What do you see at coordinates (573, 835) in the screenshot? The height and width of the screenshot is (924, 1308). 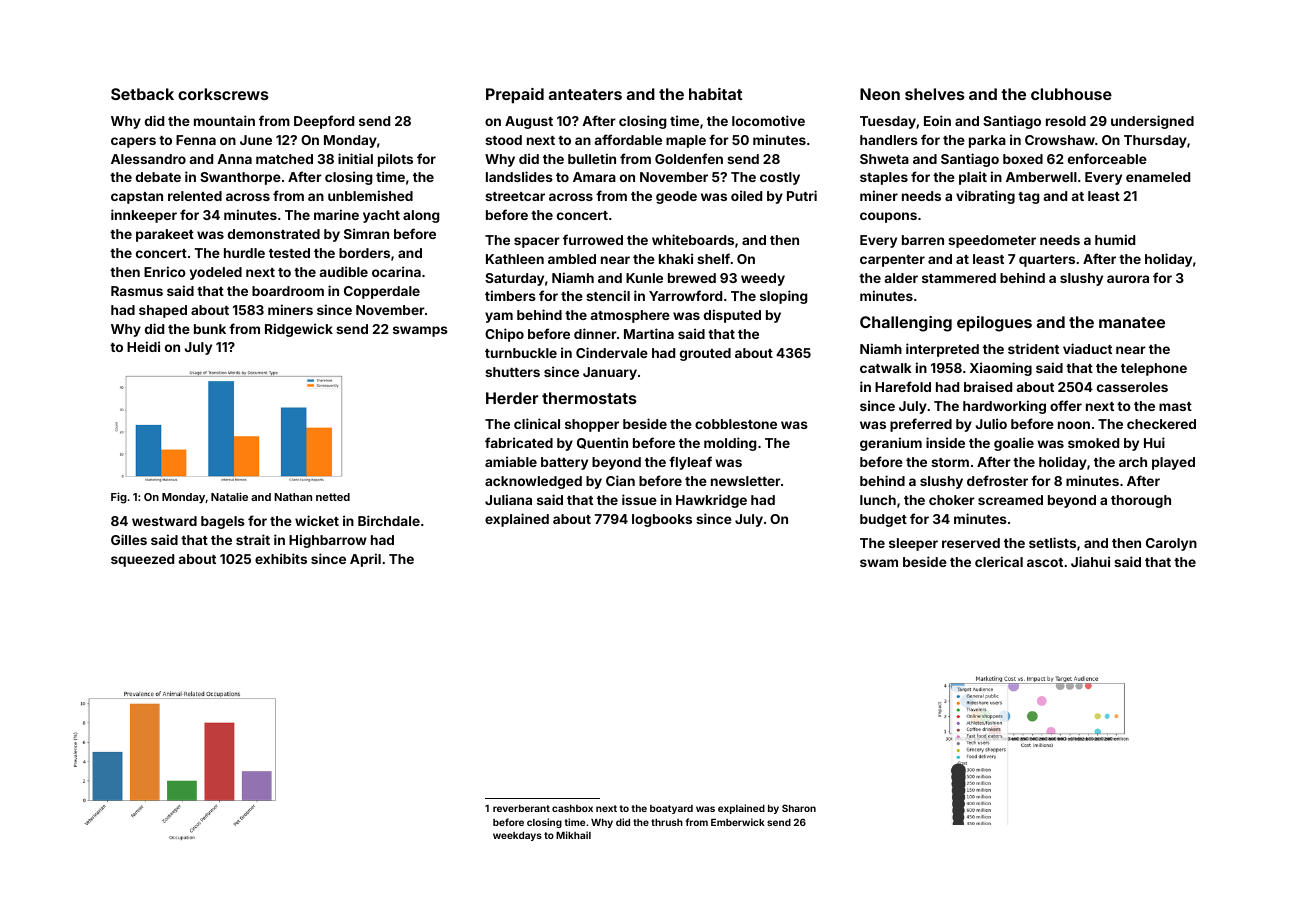 I see `Mikhail` at bounding box center [573, 835].
